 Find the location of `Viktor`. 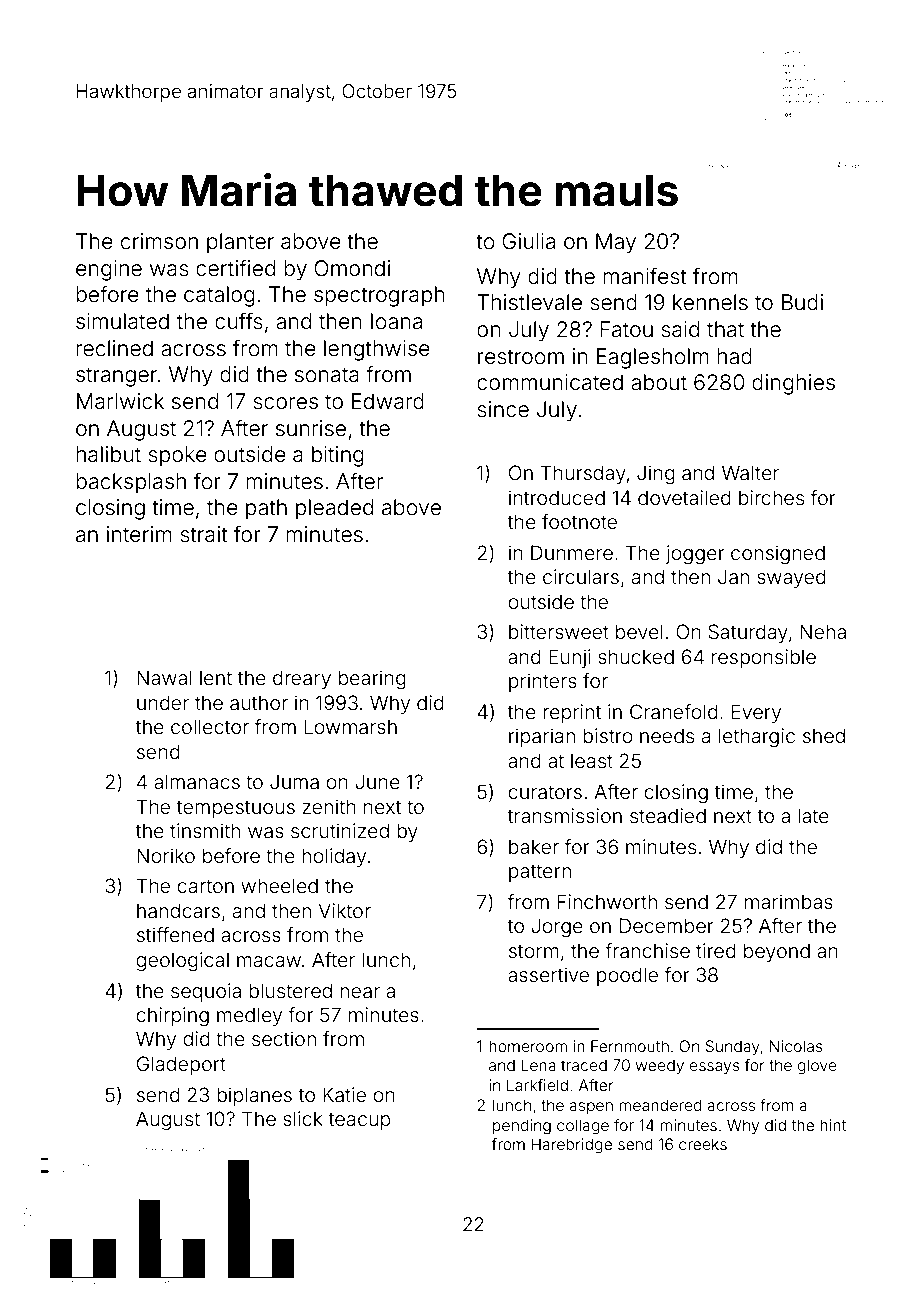

Viktor is located at coordinates (345, 910).
